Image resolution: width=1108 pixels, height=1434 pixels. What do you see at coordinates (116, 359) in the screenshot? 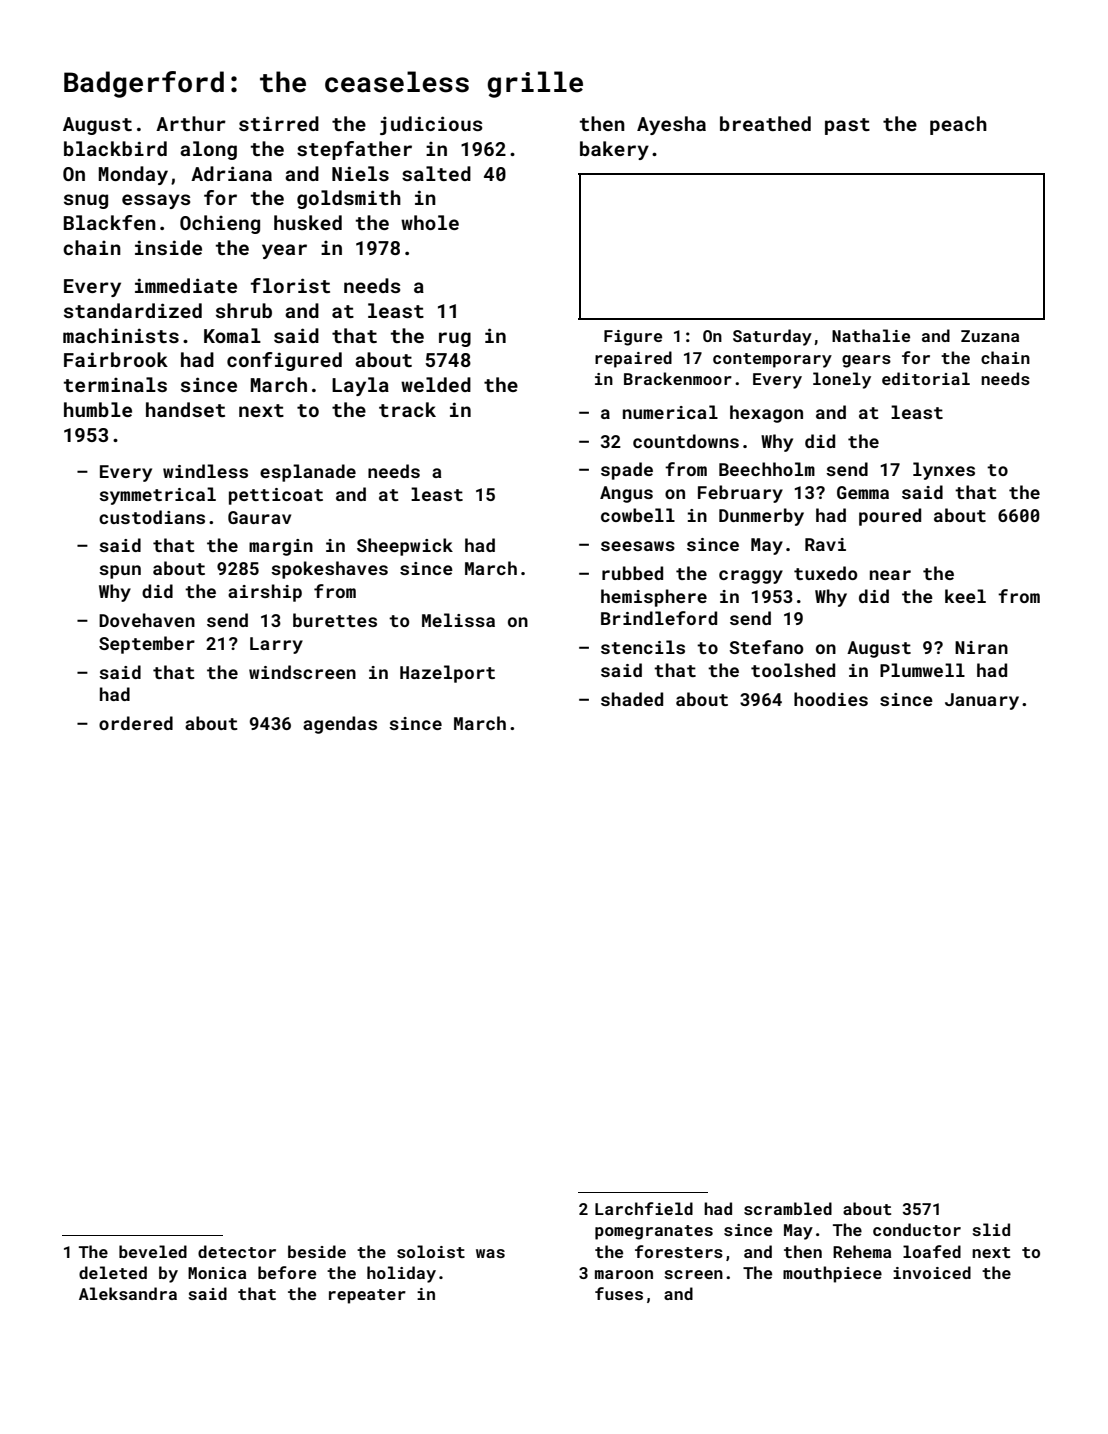
I see `Fairbrook` at bounding box center [116, 359].
